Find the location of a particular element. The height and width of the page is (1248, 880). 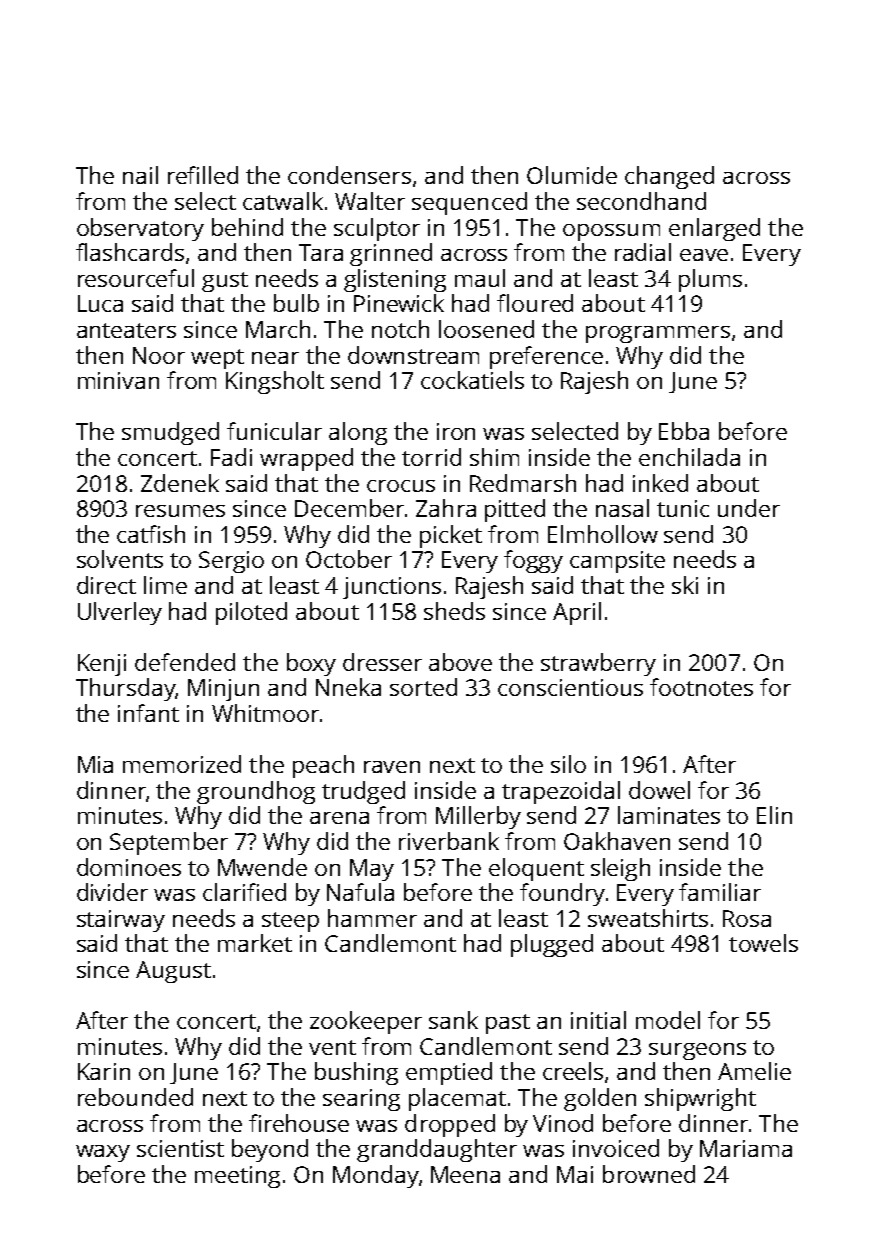

Amelie is located at coordinates (754, 1071).
